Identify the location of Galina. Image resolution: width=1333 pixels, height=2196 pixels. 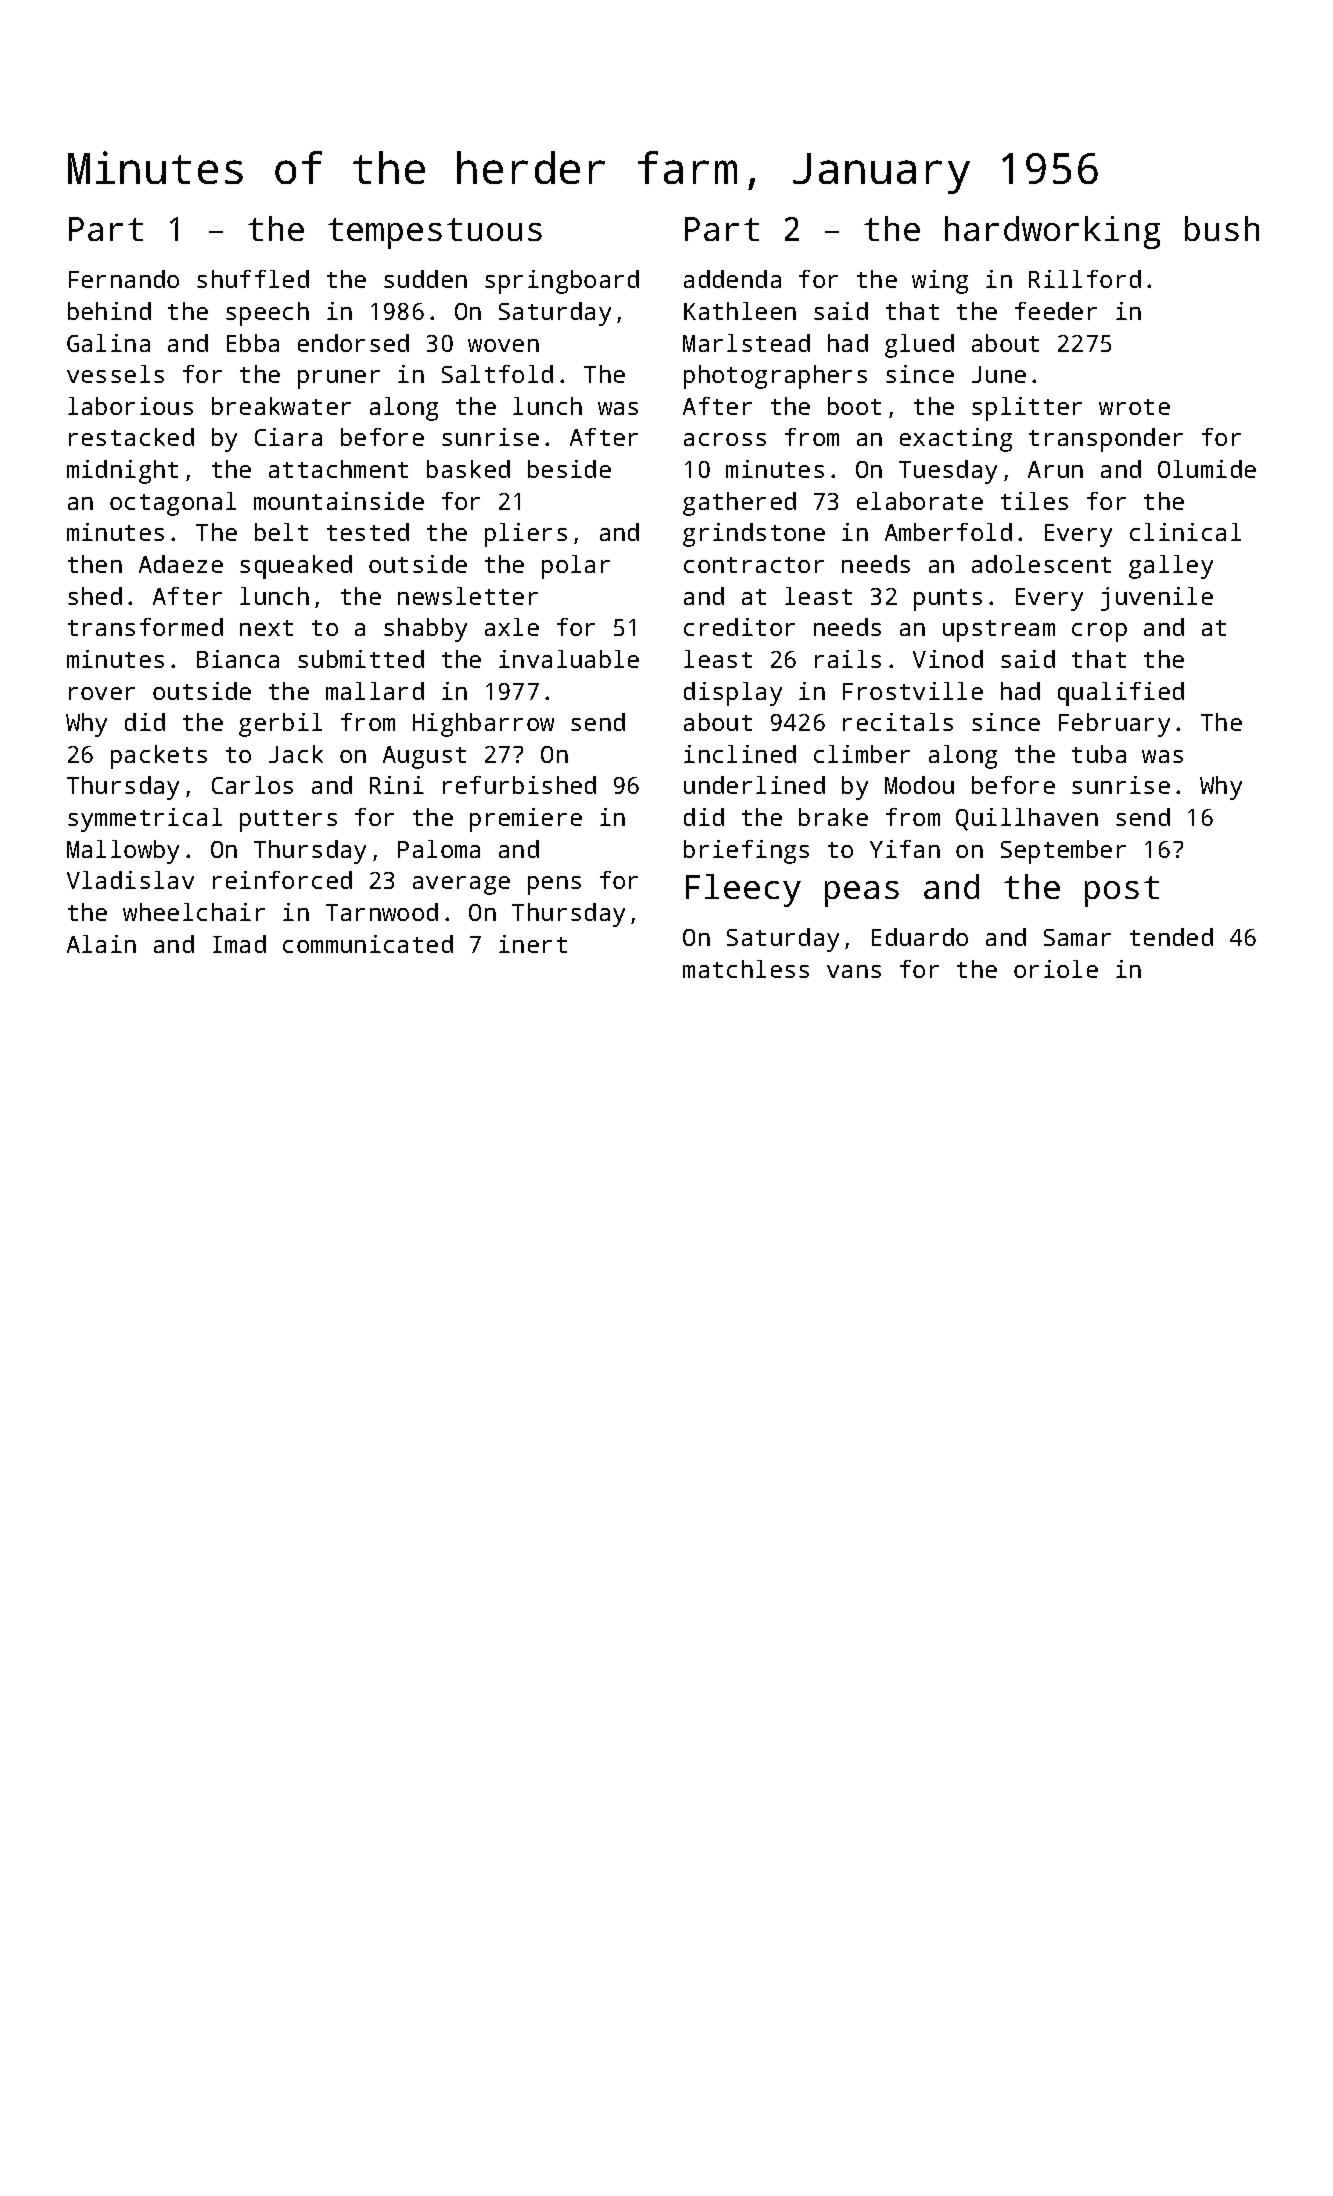
(108, 343).
